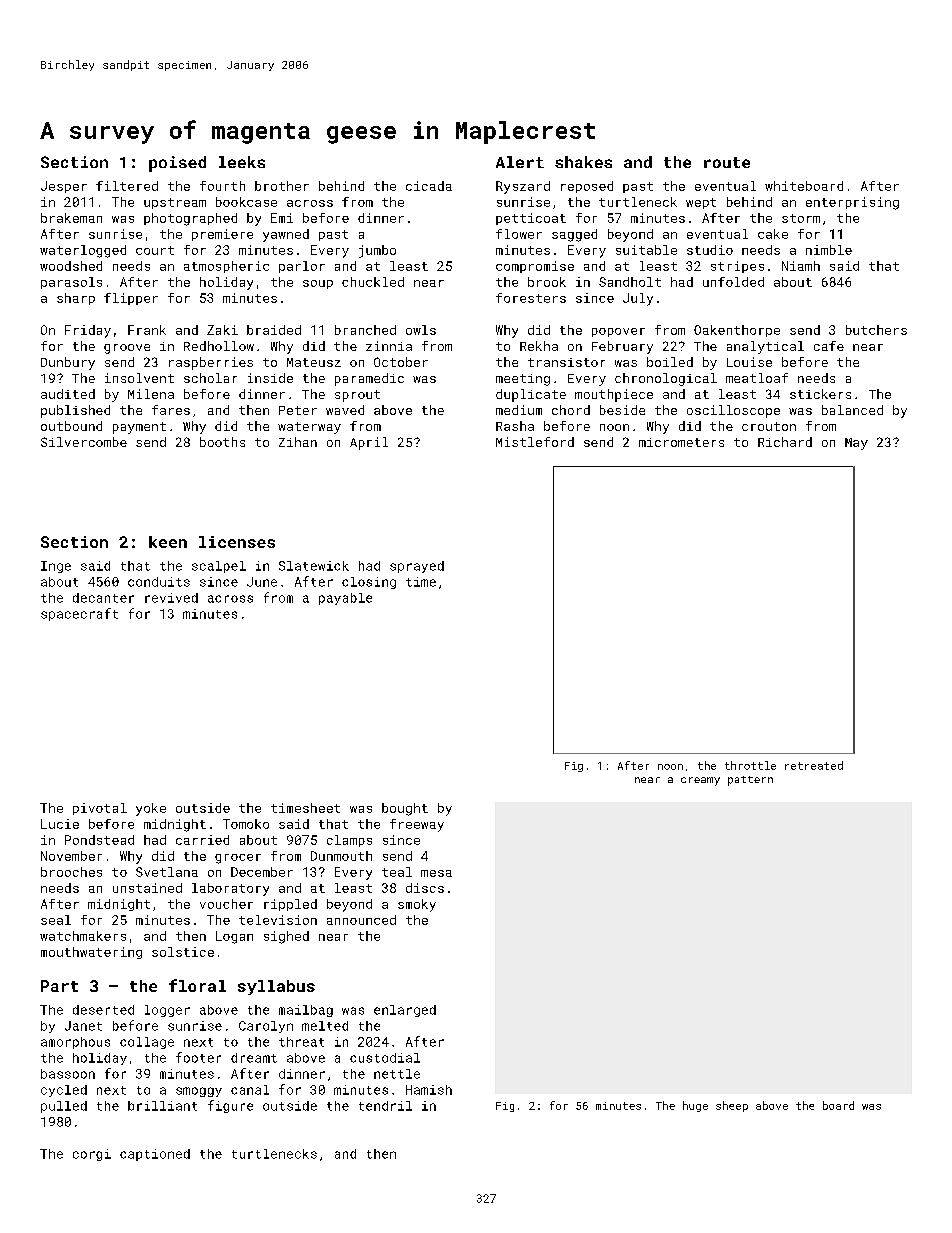  I want to click on spacecraft, so click(79, 614).
